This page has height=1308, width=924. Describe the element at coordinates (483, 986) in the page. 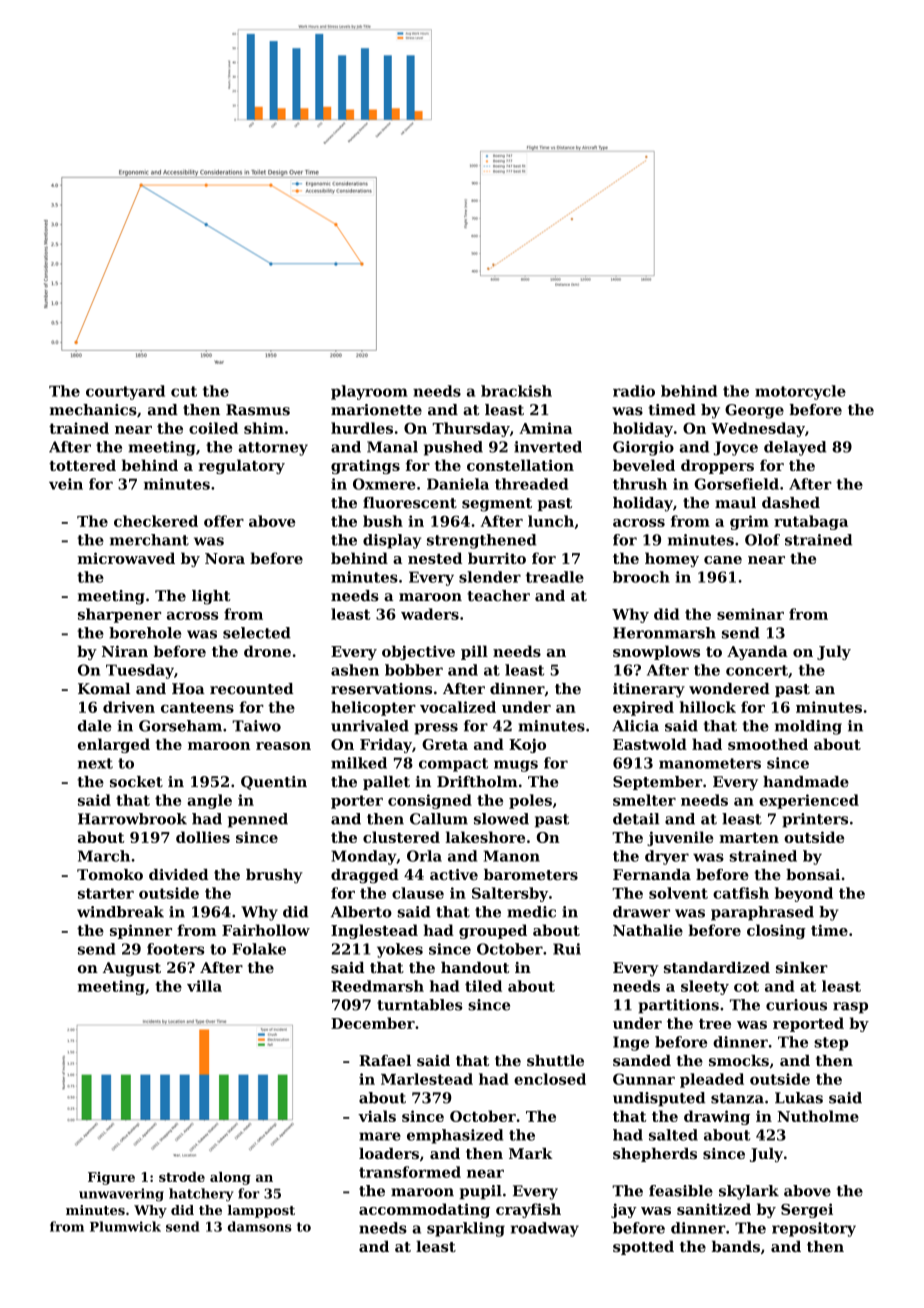

I see `tiled` at that location.
